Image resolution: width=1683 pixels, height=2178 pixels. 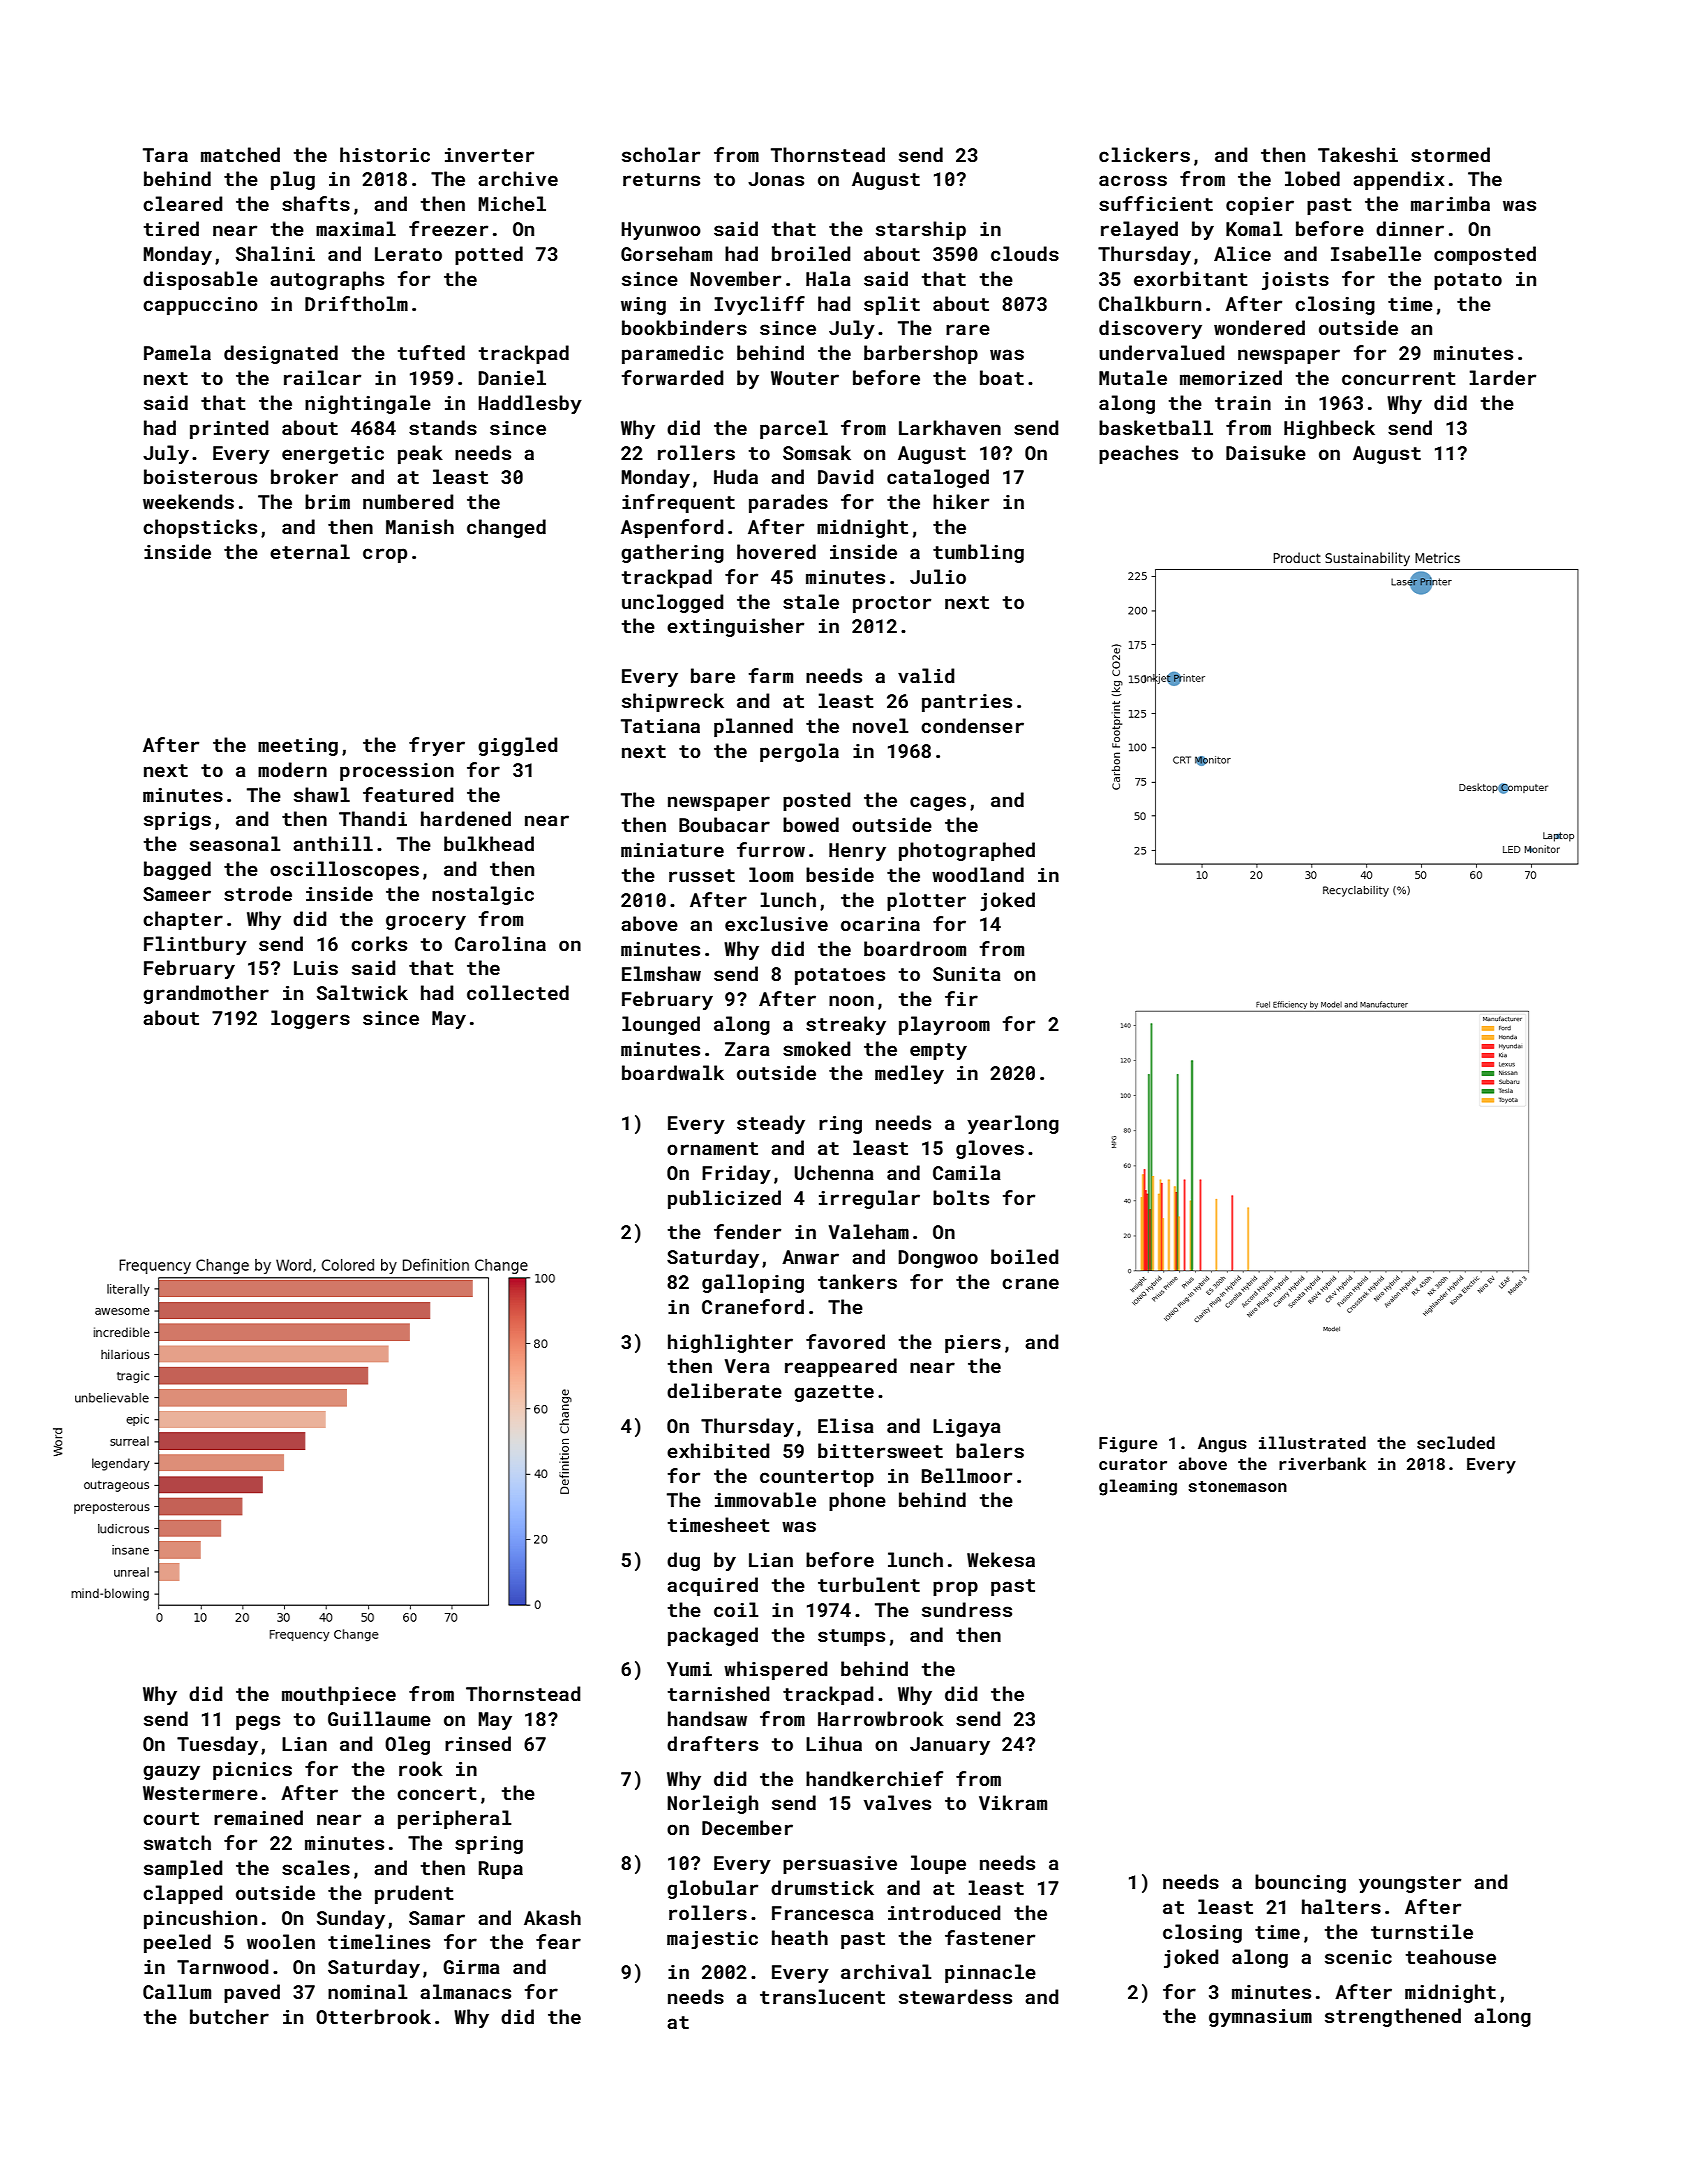 What do you see at coordinates (229, 429) in the screenshot?
I see `printed` at bounding box center [229, 429].
